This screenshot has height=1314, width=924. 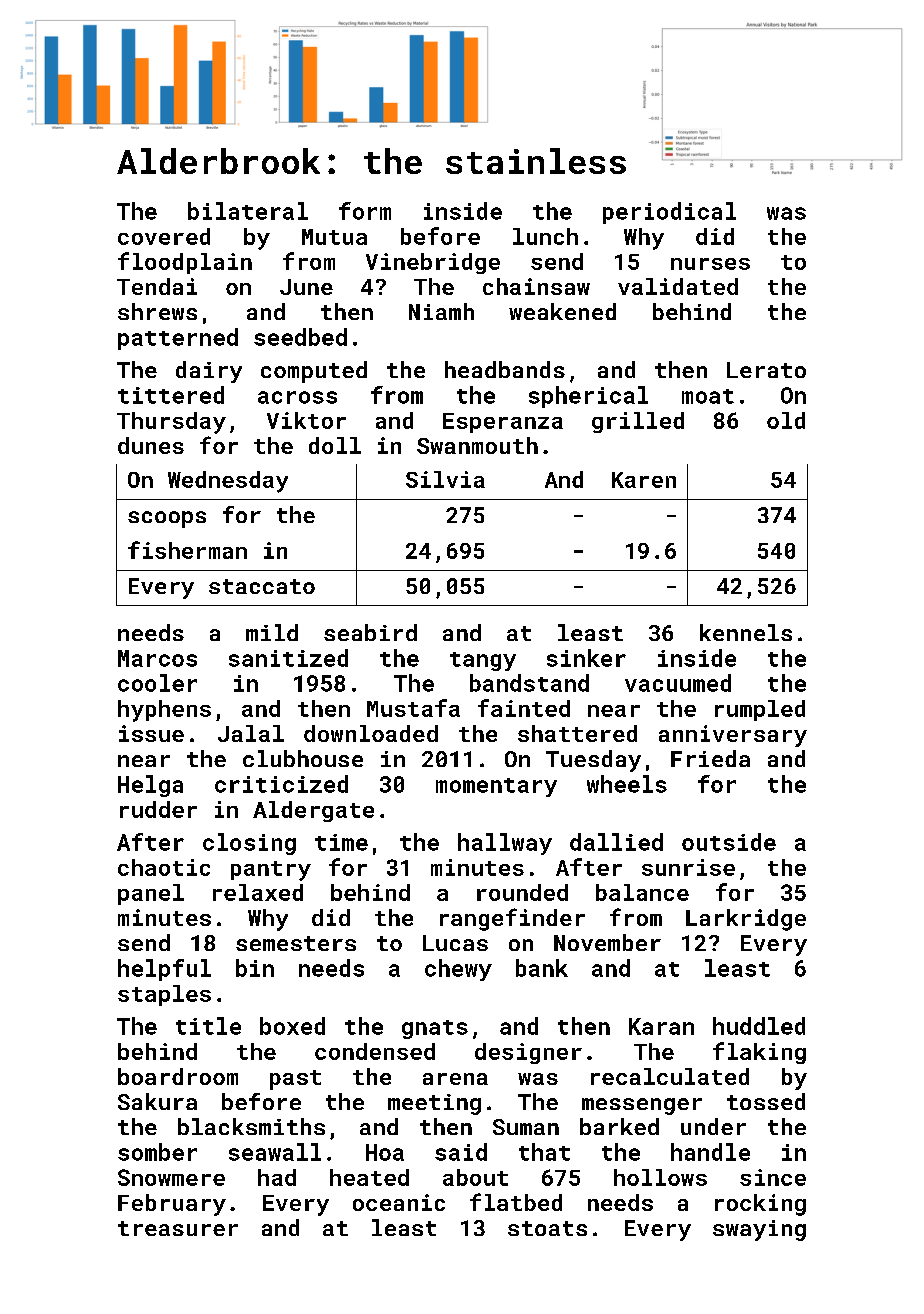 What do you see at coordinates (733, 736) in the screenshot?
I see `anniversary` at bounding box center [733, 736].
